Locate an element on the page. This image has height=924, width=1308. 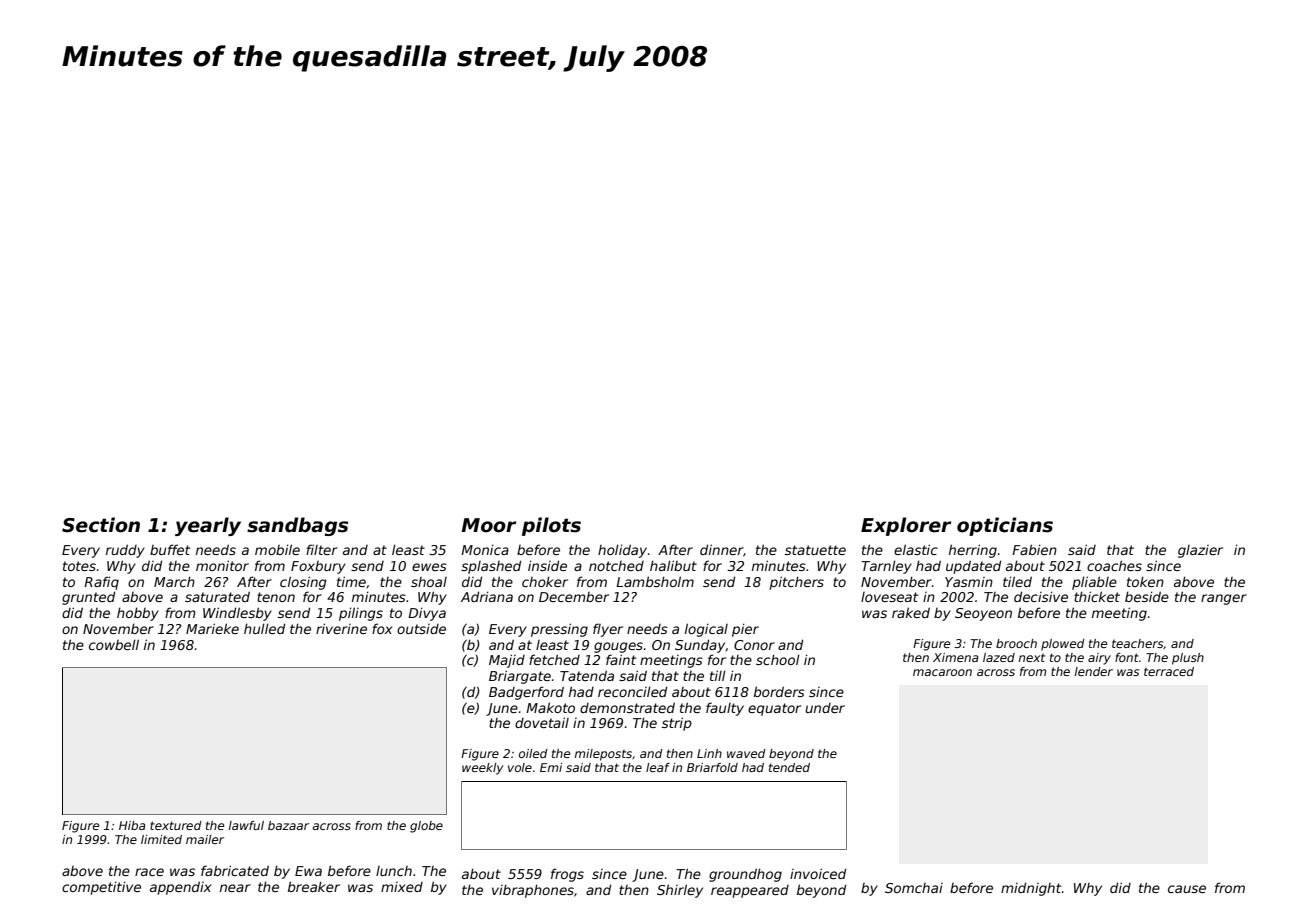
tended is located at coordinates (789, 767).
